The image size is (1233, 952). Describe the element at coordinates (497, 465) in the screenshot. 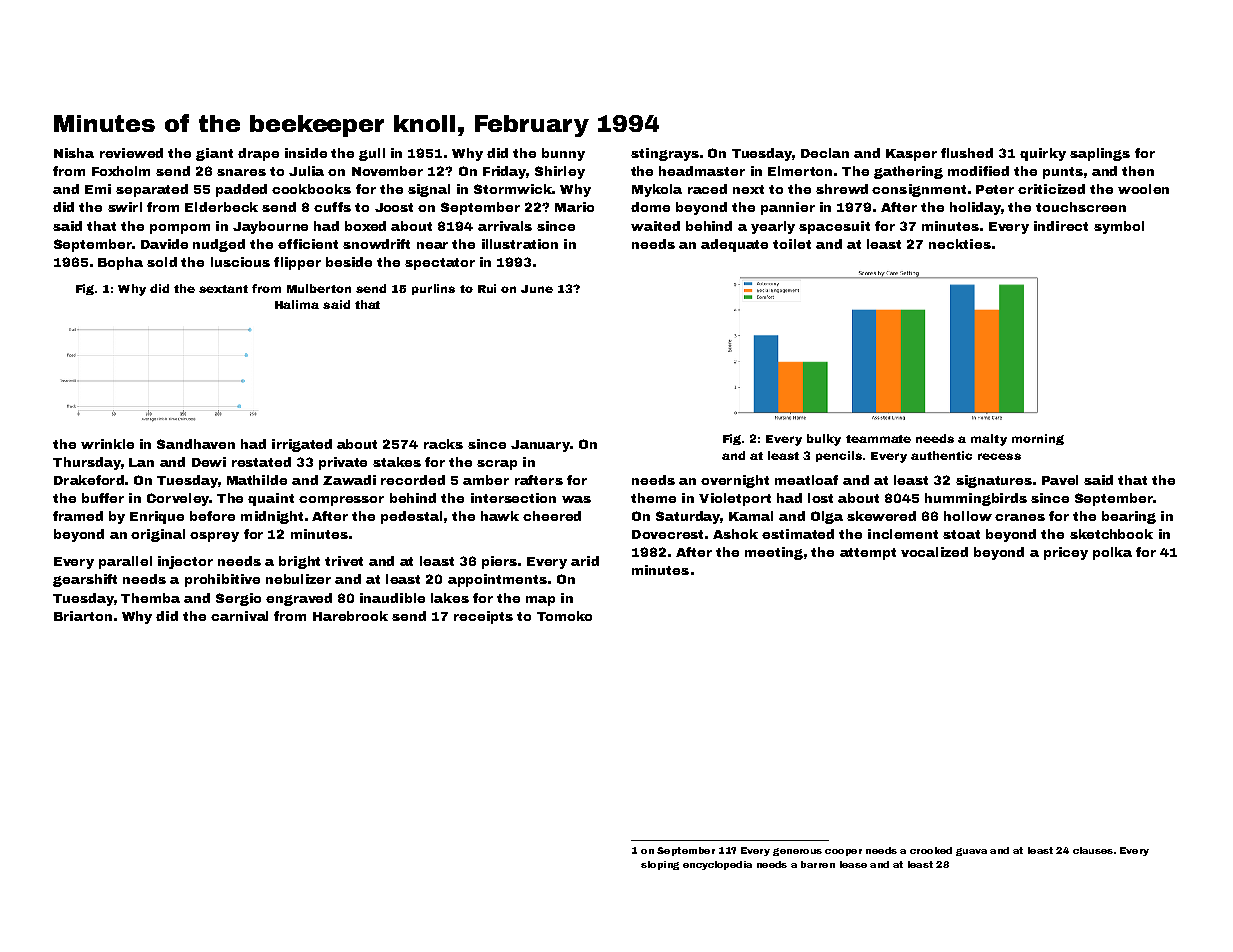

I see `scrap` at that location.
